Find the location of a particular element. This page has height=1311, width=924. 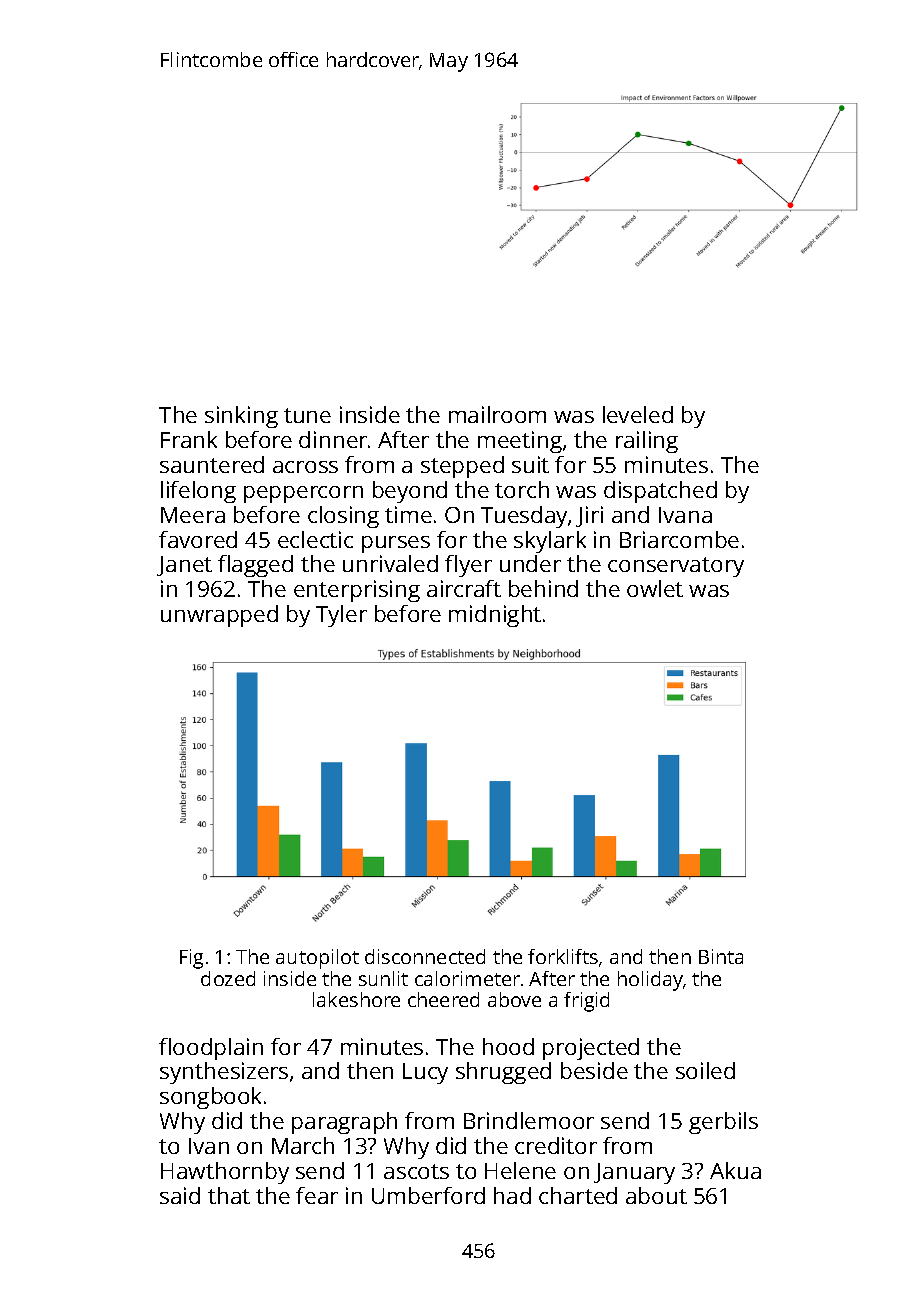

calorimeter is located at coordinates (467, 978).
